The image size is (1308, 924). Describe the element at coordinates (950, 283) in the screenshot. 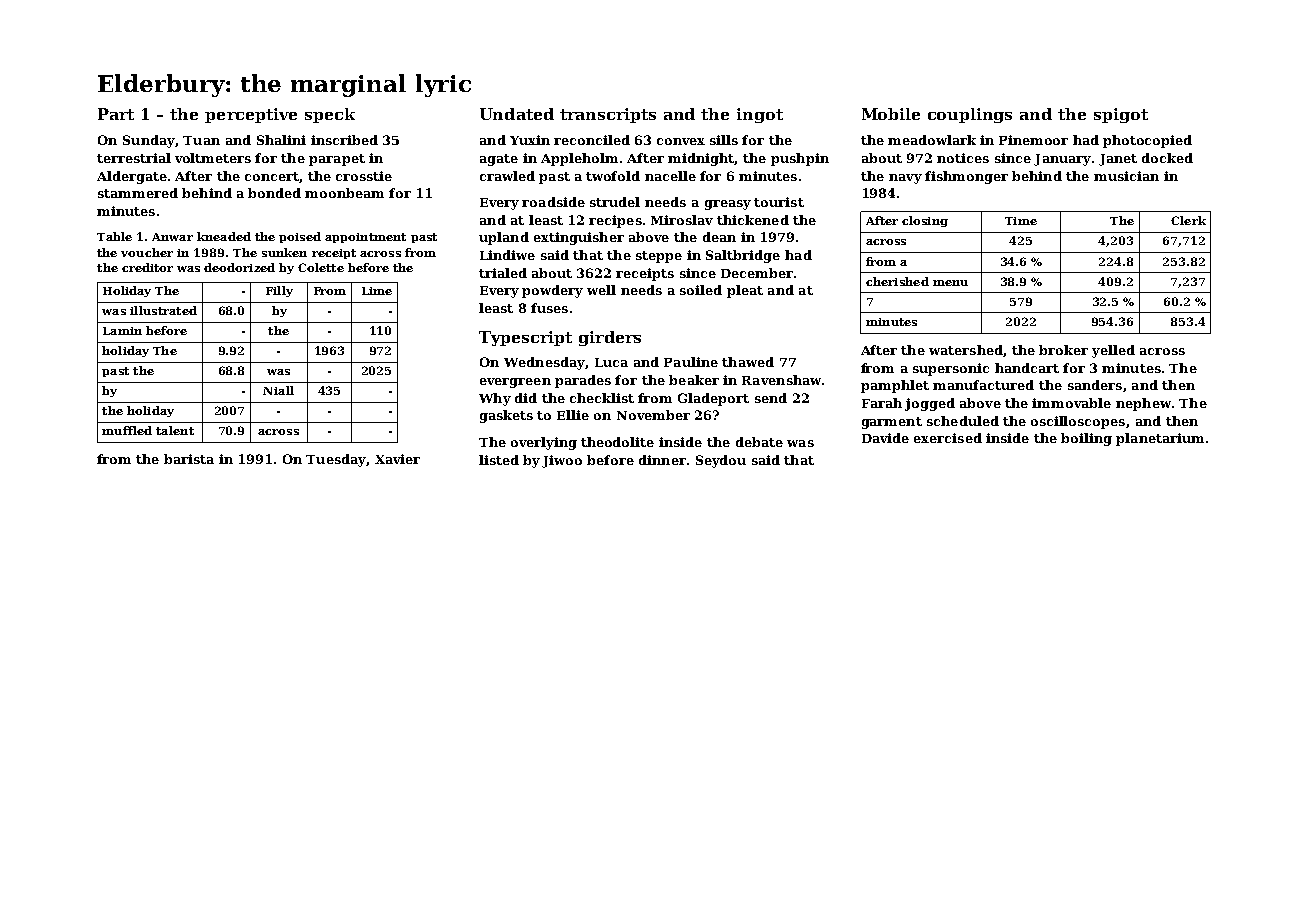

I see `menu` at that location.
